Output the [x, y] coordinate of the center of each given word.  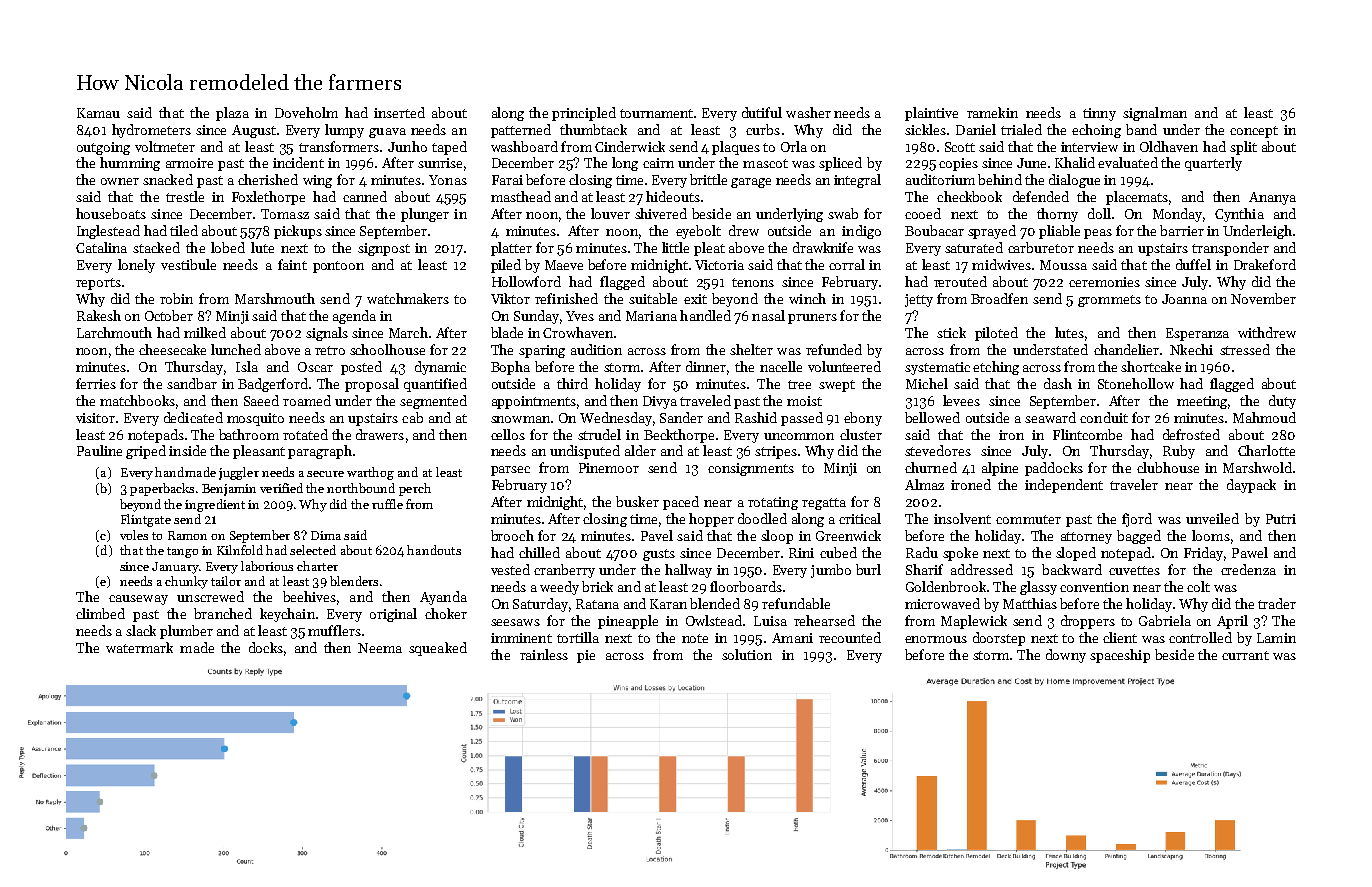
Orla [794, 146]
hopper [711, 520]
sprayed [992, 232]
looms [1211, 535]
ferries [96, 383]
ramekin [992, 112]
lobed [228, 247]
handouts [434, 550]
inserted [399, 112]
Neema [380, 648]
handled [705, 315]
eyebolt [698, 232]
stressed [1245, 349]
